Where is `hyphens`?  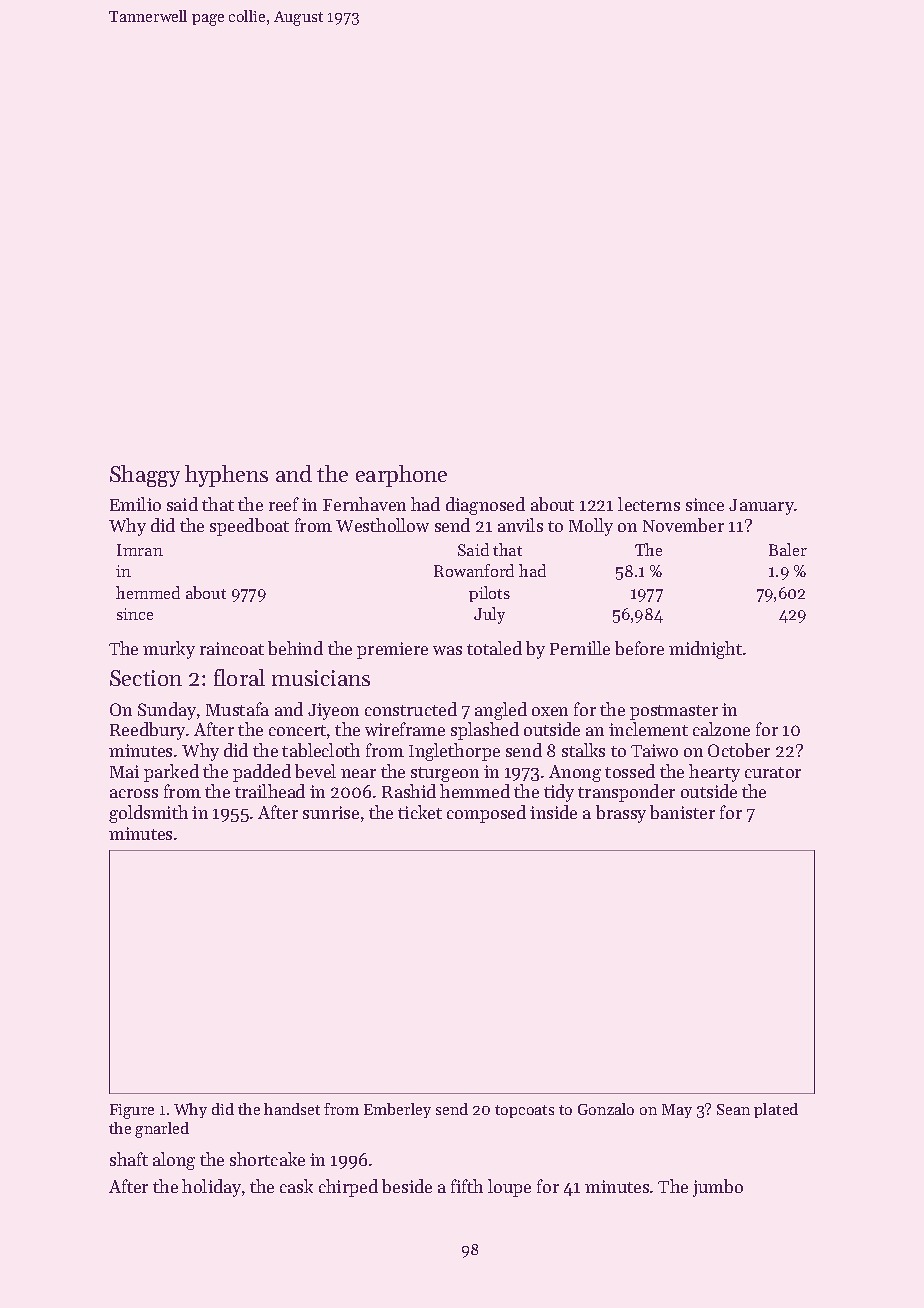 hyphens is located at coordinates (226, 476).
